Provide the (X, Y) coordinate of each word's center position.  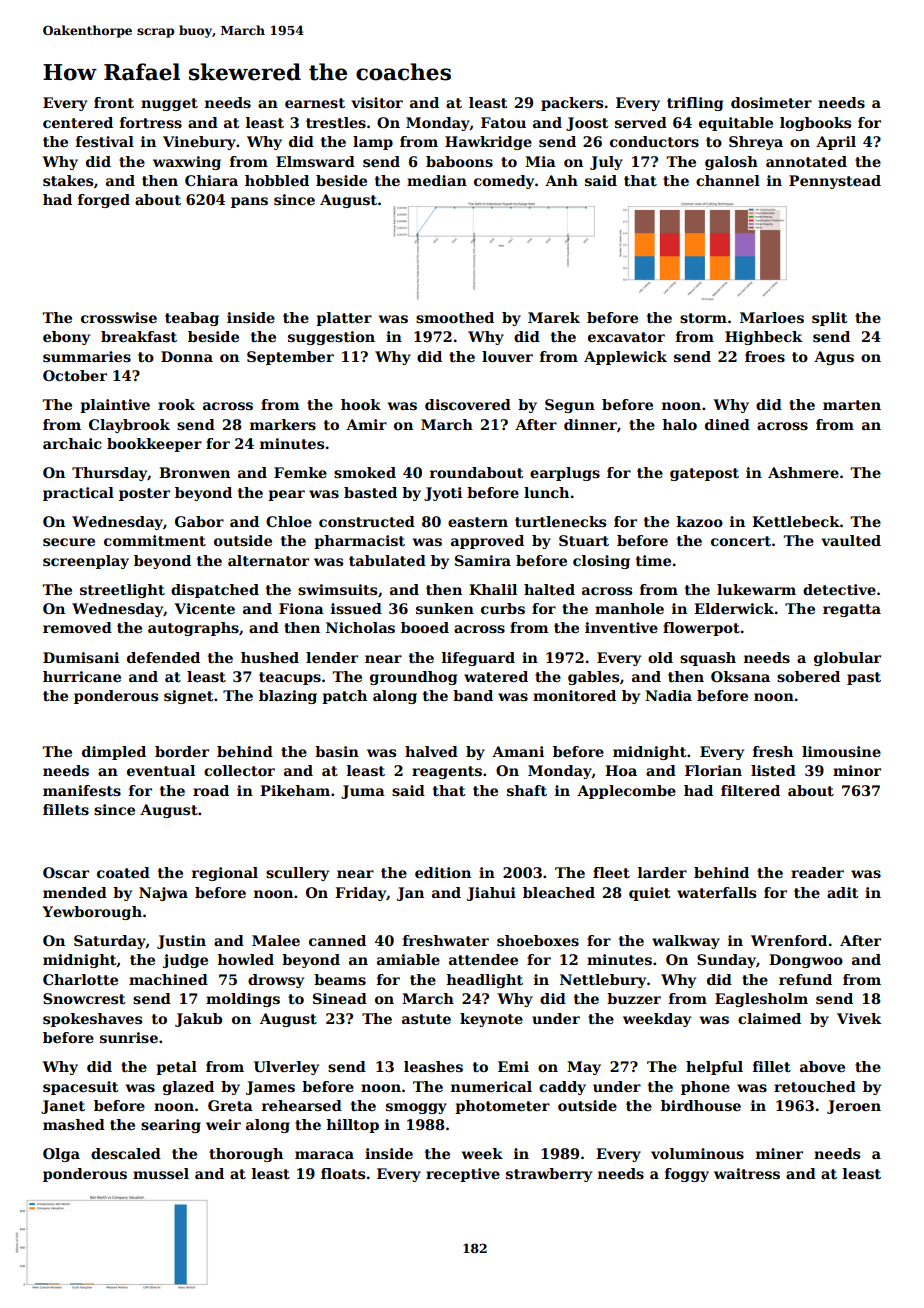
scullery (297, 874)
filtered (750, 790)
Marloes (772, 317)
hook (361, 404)
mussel (161, 1173)
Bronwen (194, 472)
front (114, 102)
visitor (377, 102)
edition (443, 872)
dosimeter (771, 102)
